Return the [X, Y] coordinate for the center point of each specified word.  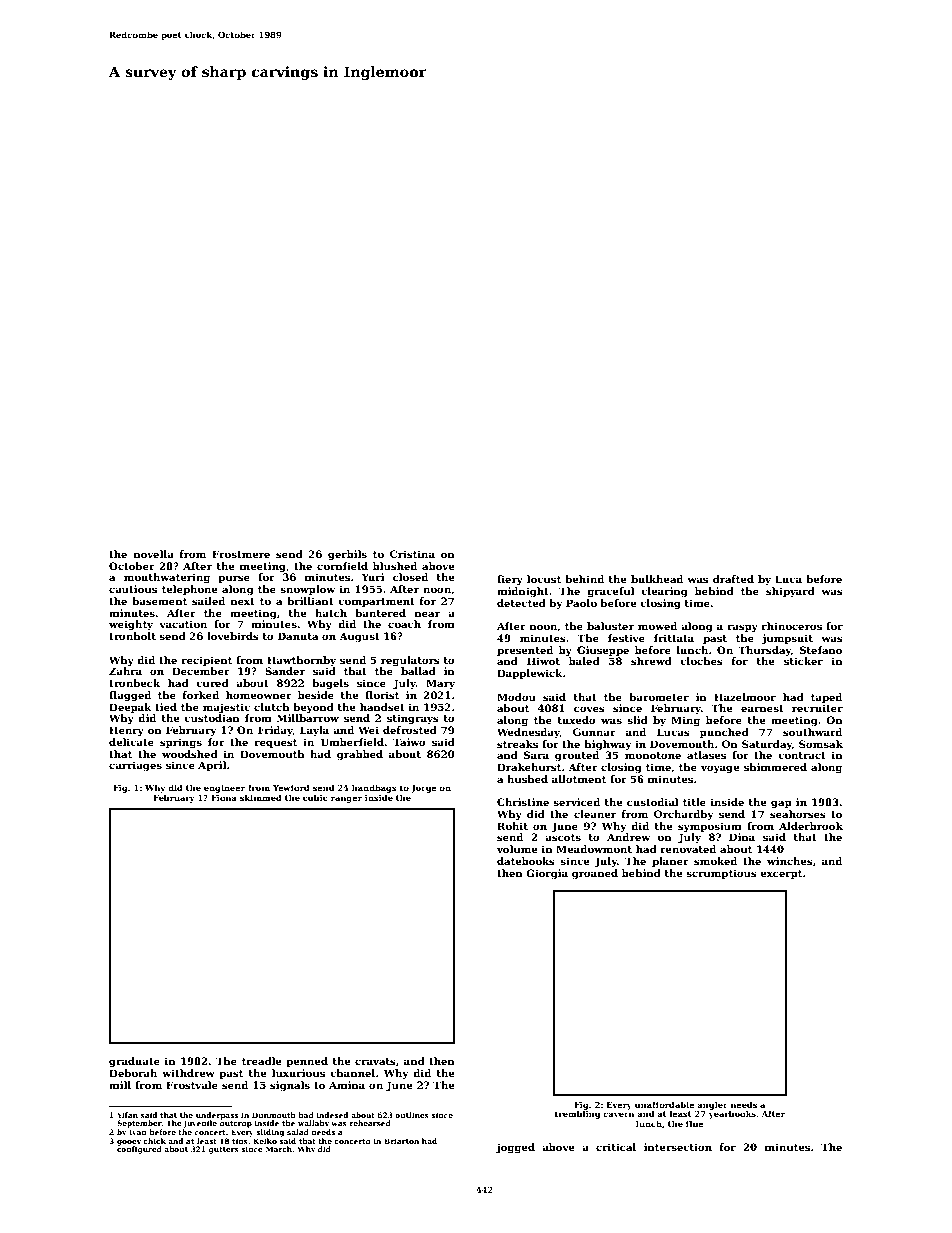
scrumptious [721, 874]
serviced [576, 802]
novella [154, 554]
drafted [733, 579]
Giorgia [547, 874]
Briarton [401, 1141]
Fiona [224, 798]
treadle [261, 1061]
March [279, 1149]
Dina [742, 837]
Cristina [412, 554]
